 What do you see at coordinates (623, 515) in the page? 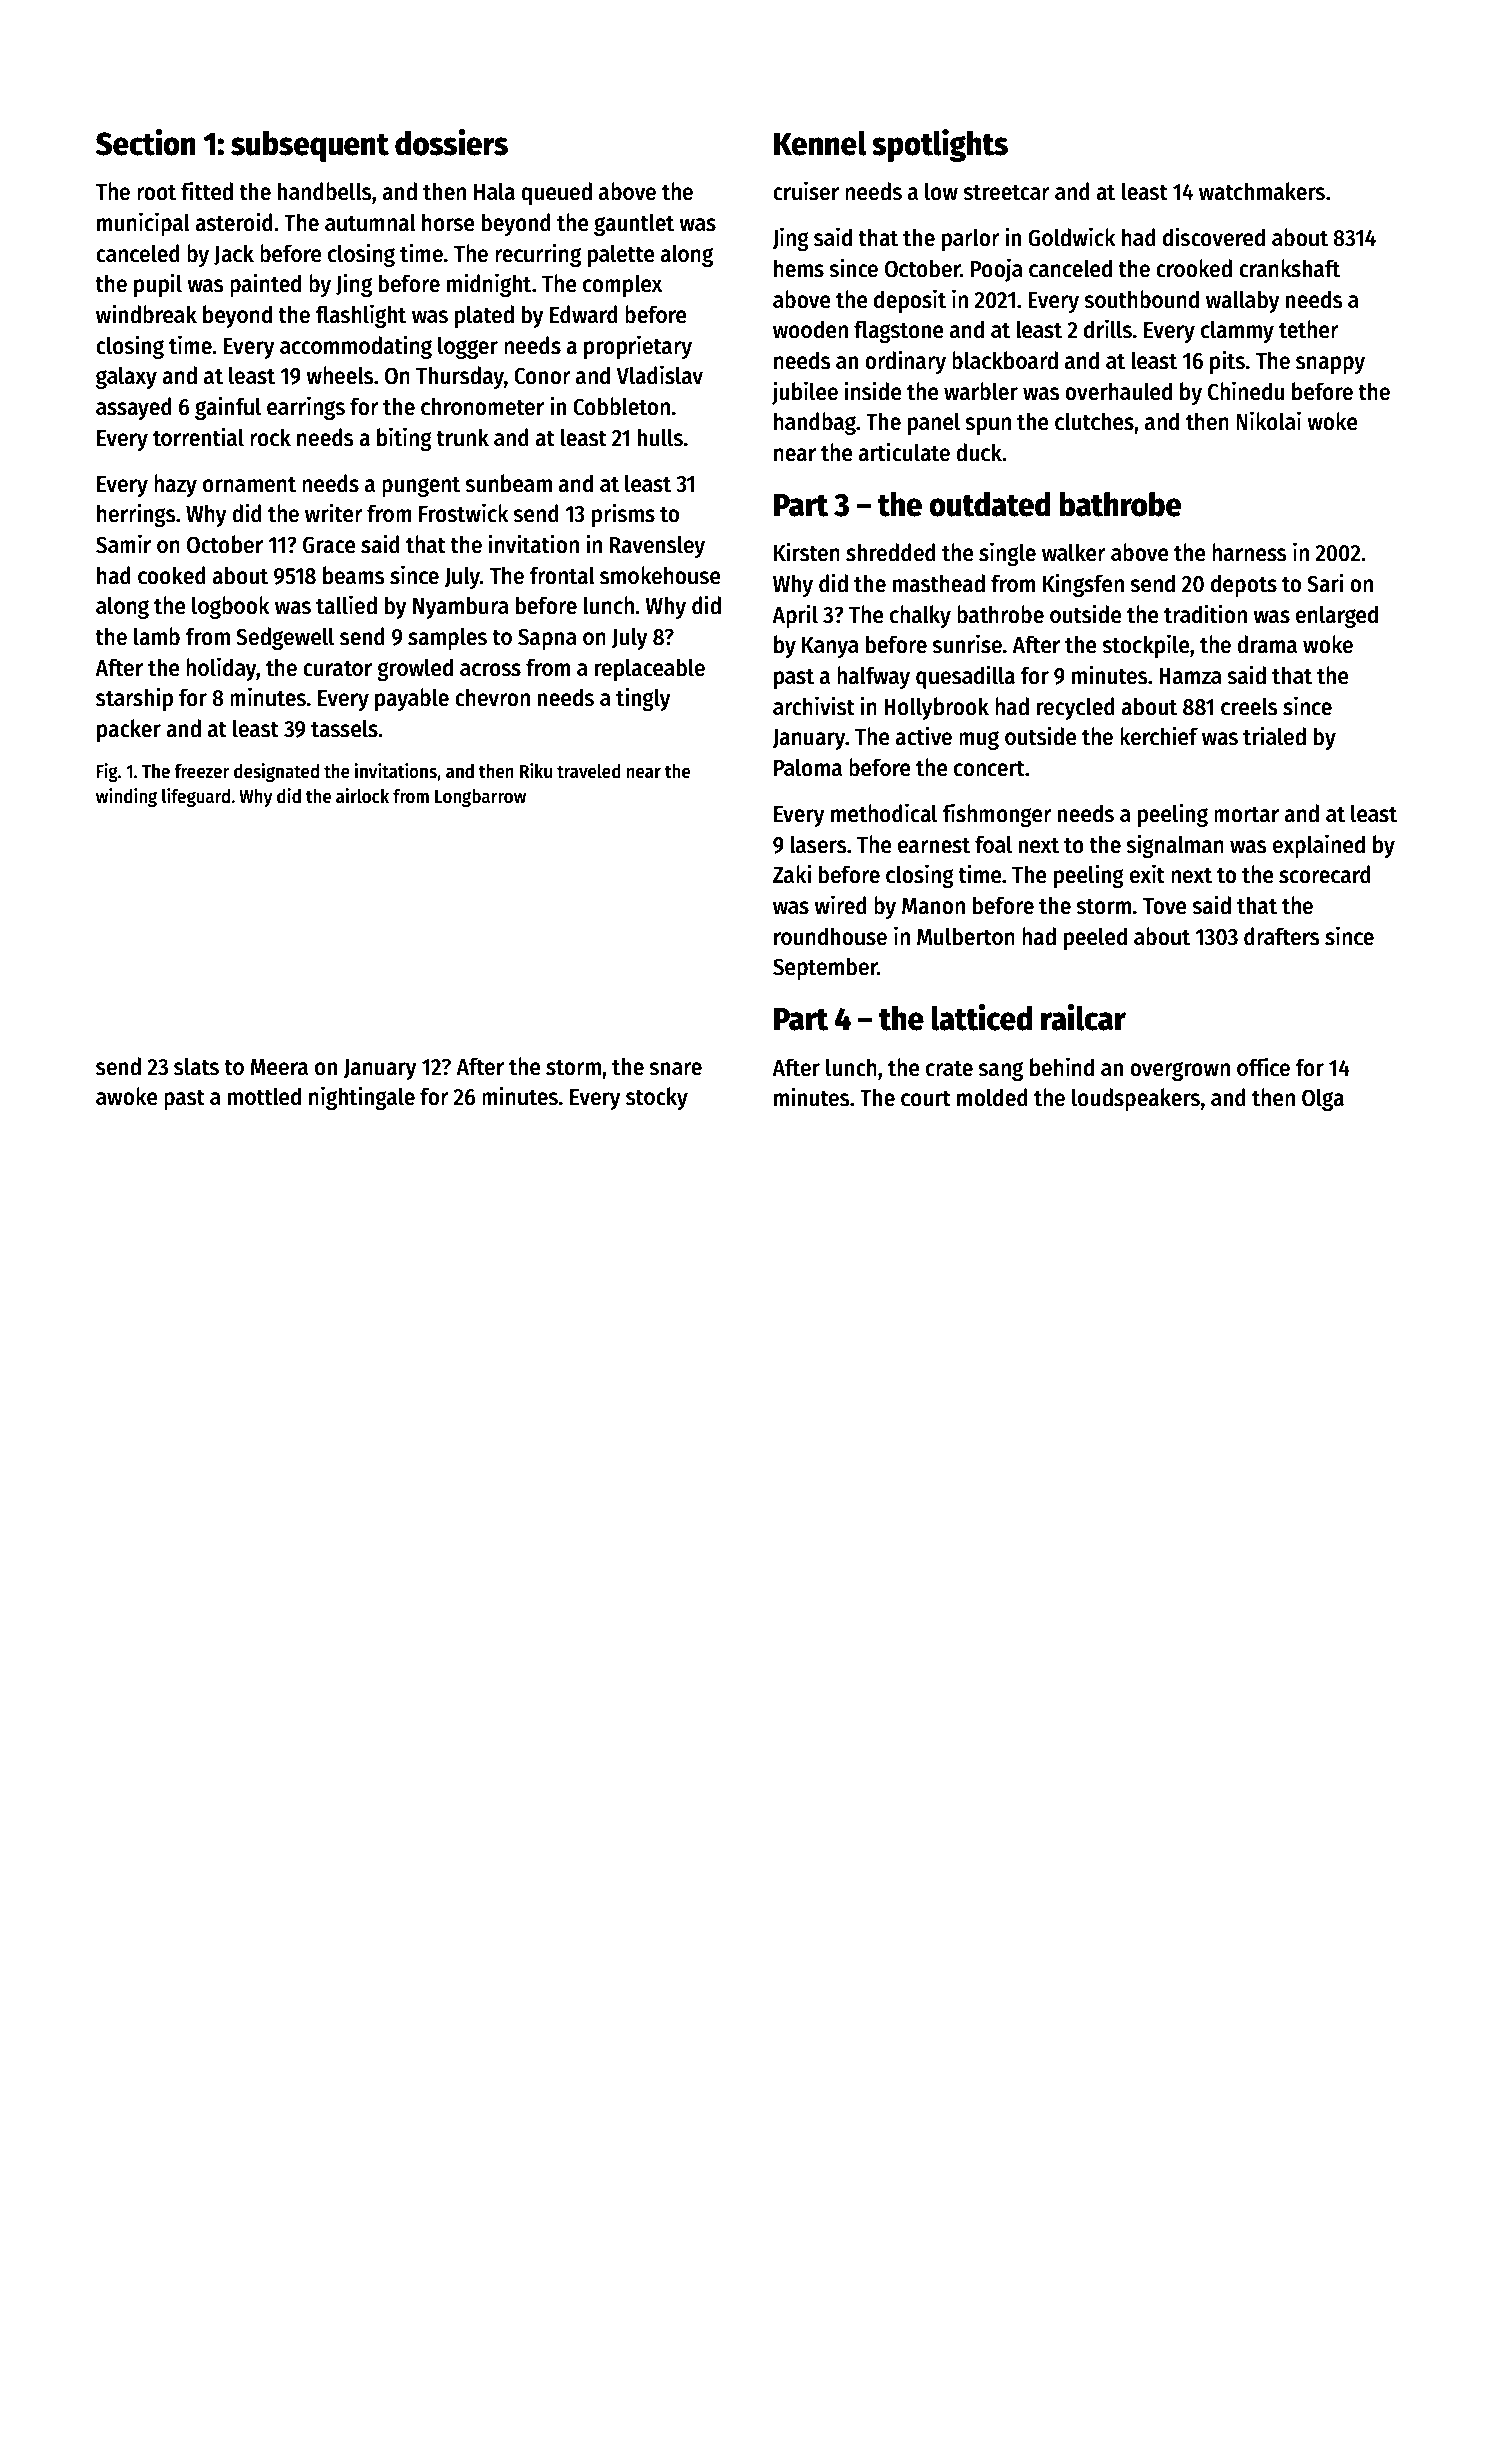
I see `prisms` at bounding box center [623, 515].
